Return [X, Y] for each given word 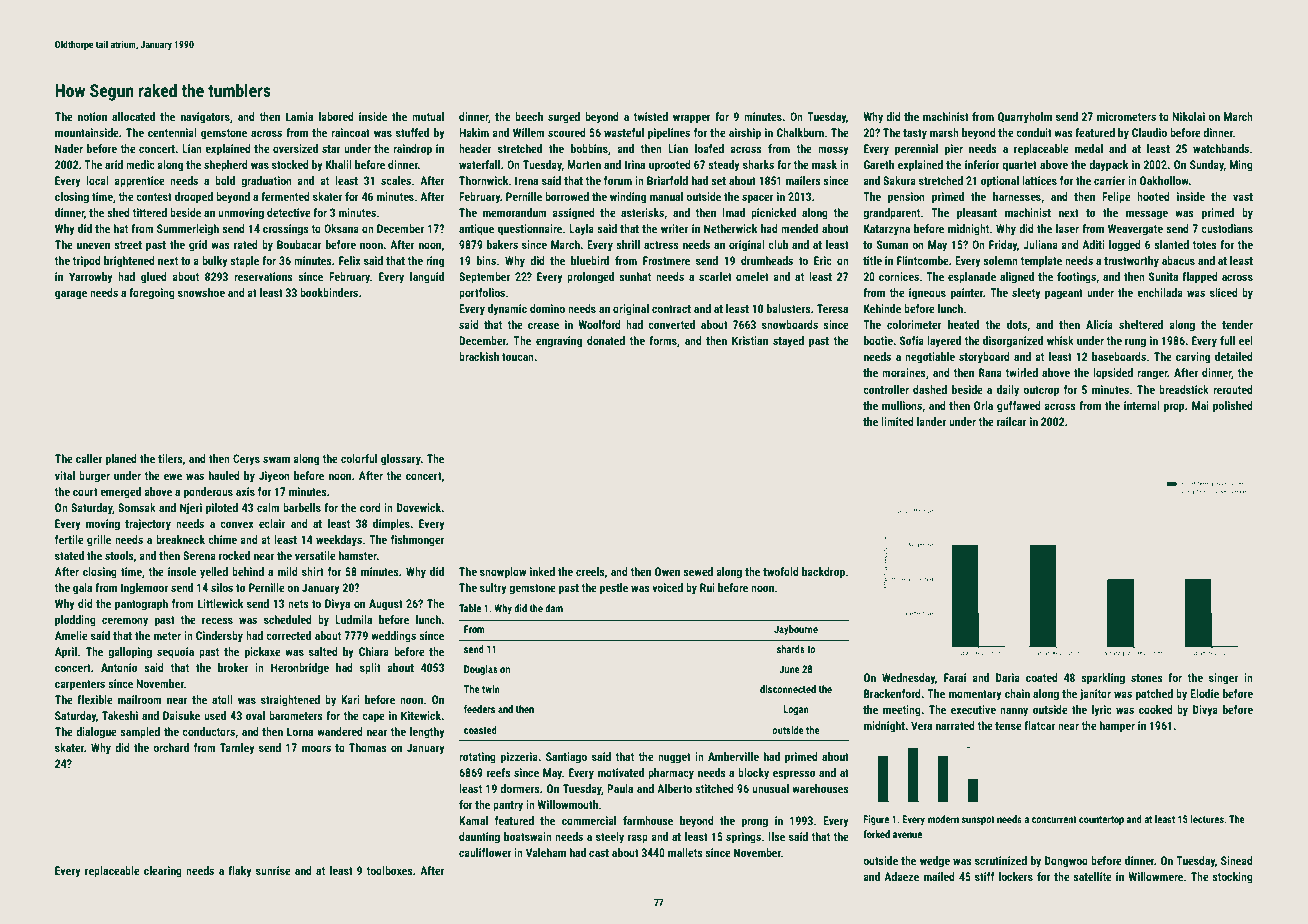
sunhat [635, 276]
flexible [95, 699]
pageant [1064, 294]
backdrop [823, 573]
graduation [266, 182]
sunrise [273, 870]
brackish [479, 356]
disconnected [788, 689]
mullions [902, 405]
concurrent [1054, 819]
